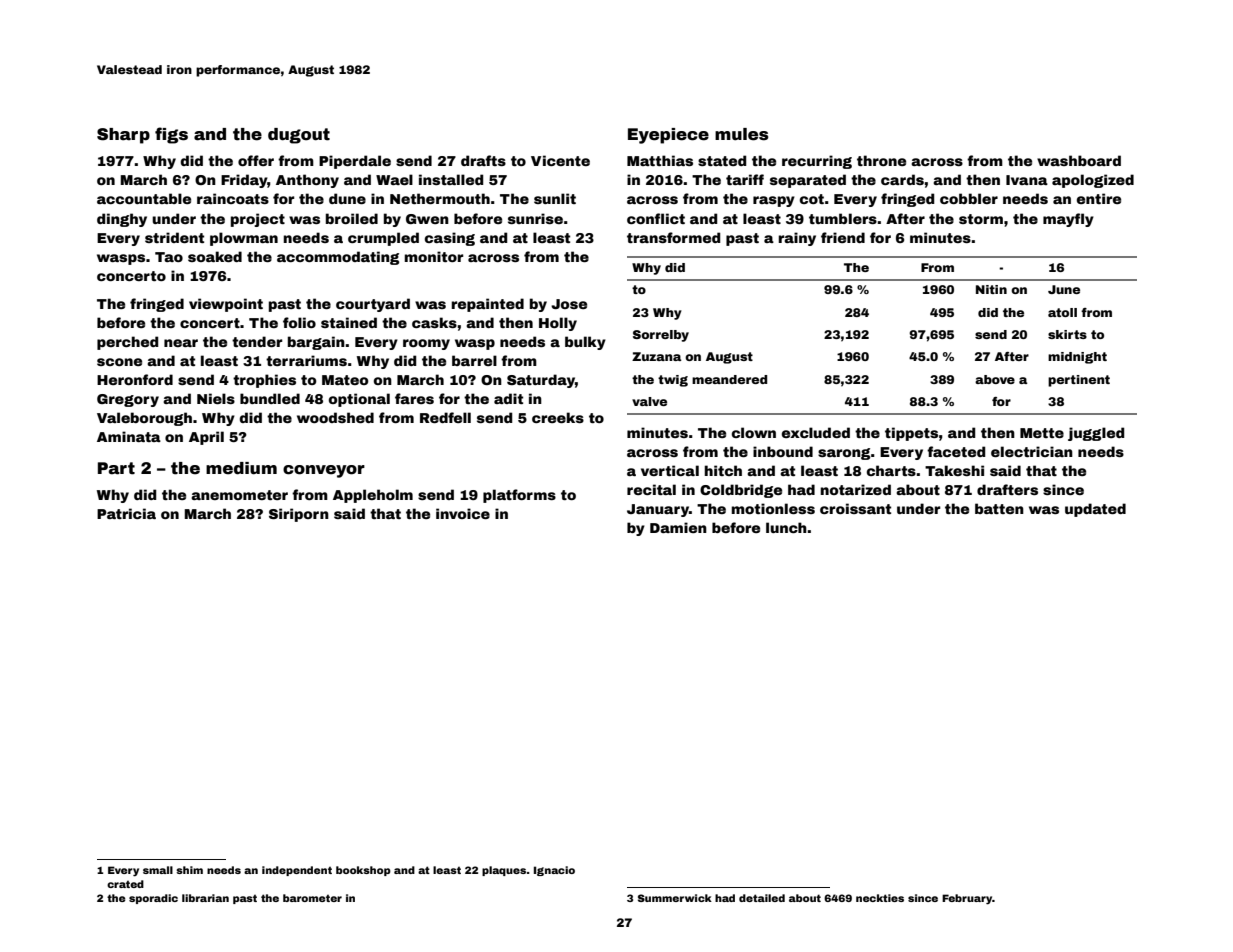 The width and height of the image is (1233, 952). Describe the element at coordinates (1079, 160) in the image. I see `washboard` at that location.
